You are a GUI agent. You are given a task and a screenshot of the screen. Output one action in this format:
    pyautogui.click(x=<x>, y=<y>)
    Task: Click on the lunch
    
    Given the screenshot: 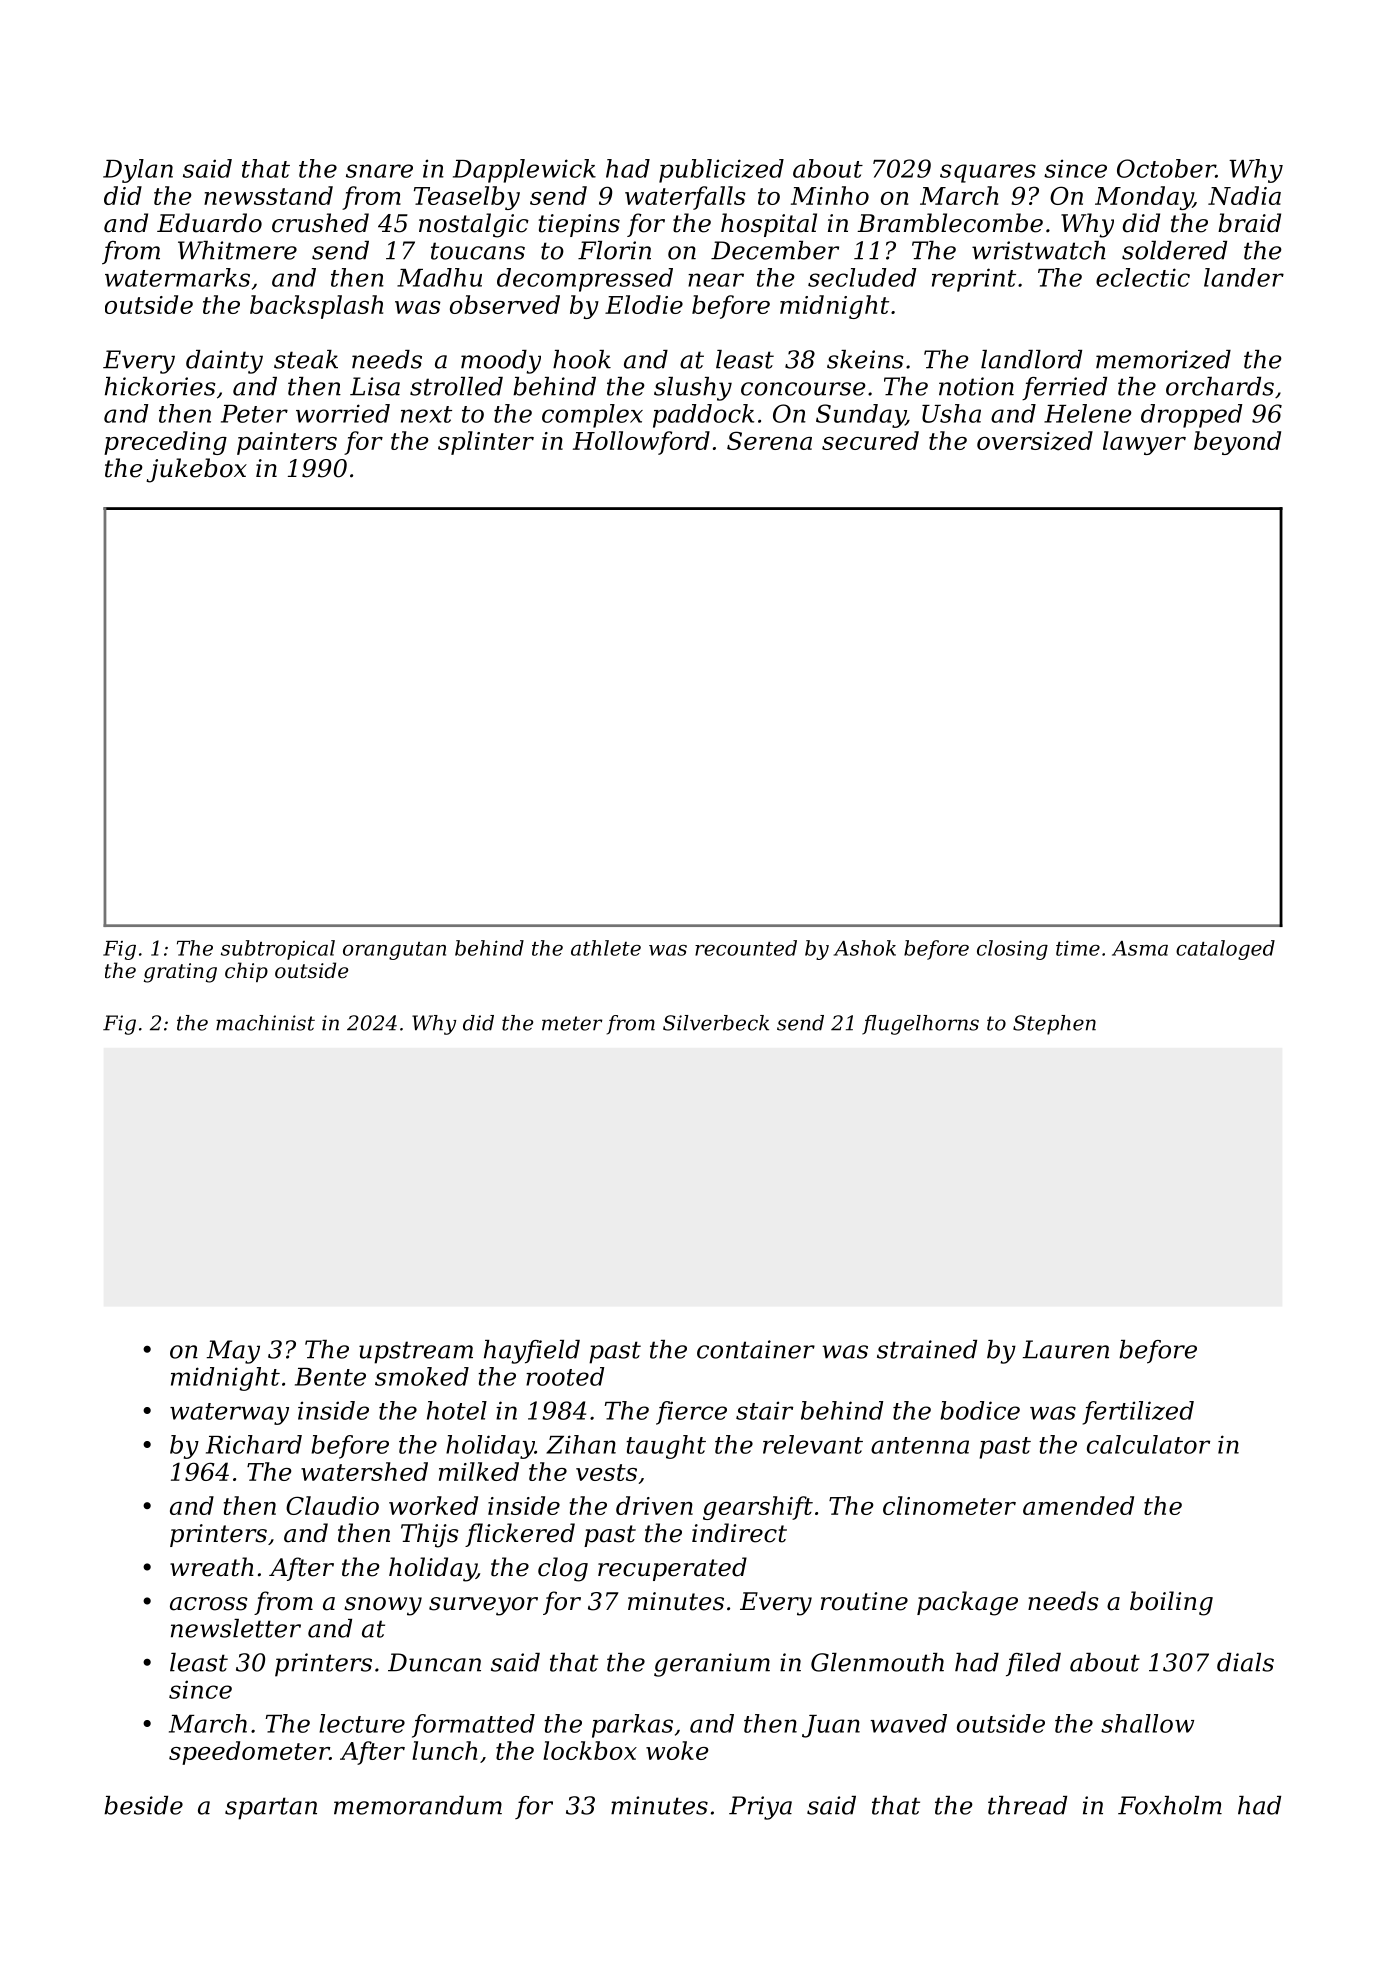 What is the action you would take?
    pyautogui.click(x=444, y=1750)
